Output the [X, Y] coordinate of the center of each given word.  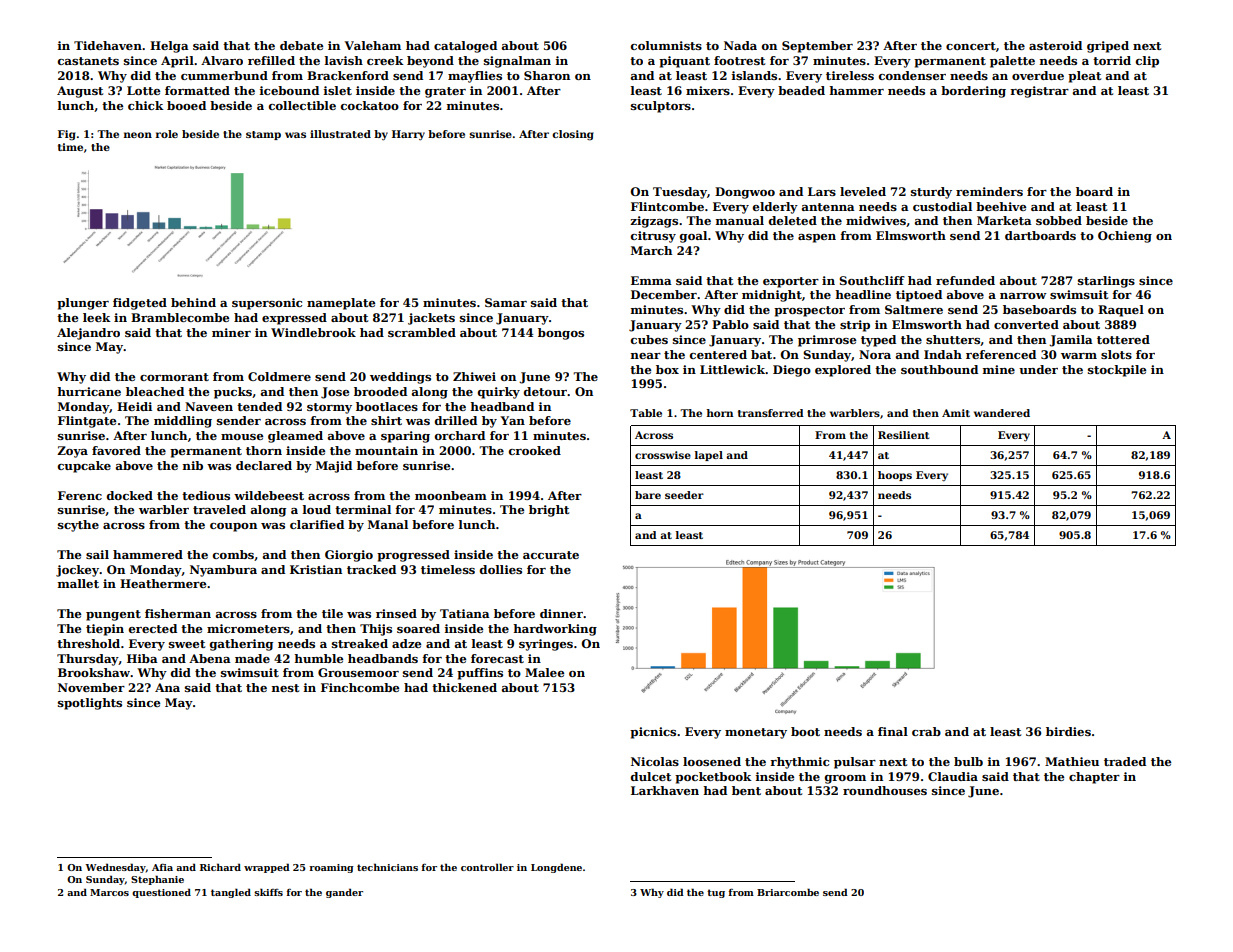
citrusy [653, 237]
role [167, 134]
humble [318, 658]
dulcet [651, 776]
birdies [1068, 731]
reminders [989, 191]
